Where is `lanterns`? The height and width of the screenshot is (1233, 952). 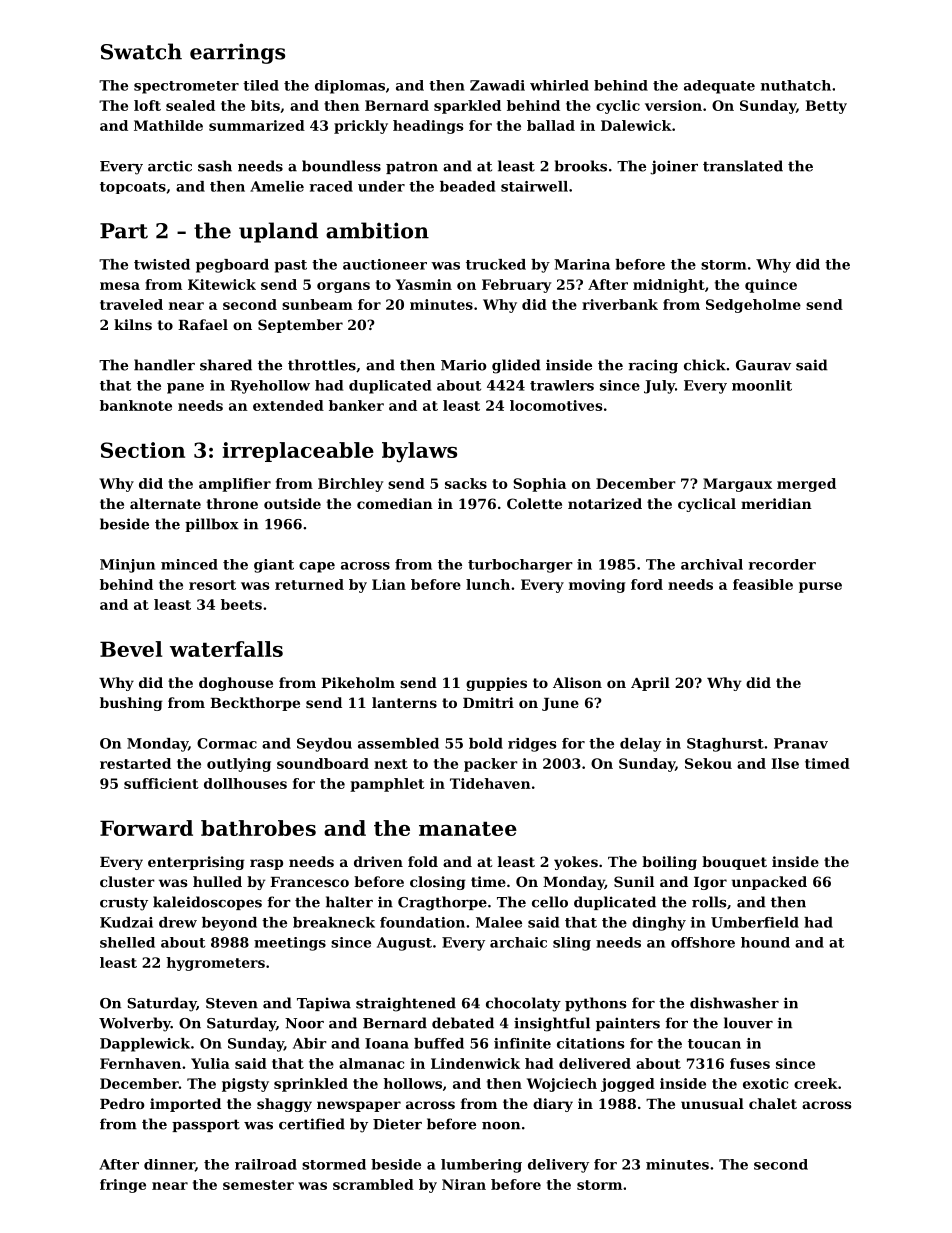
lanterns is located at coordinates (404, 702).
